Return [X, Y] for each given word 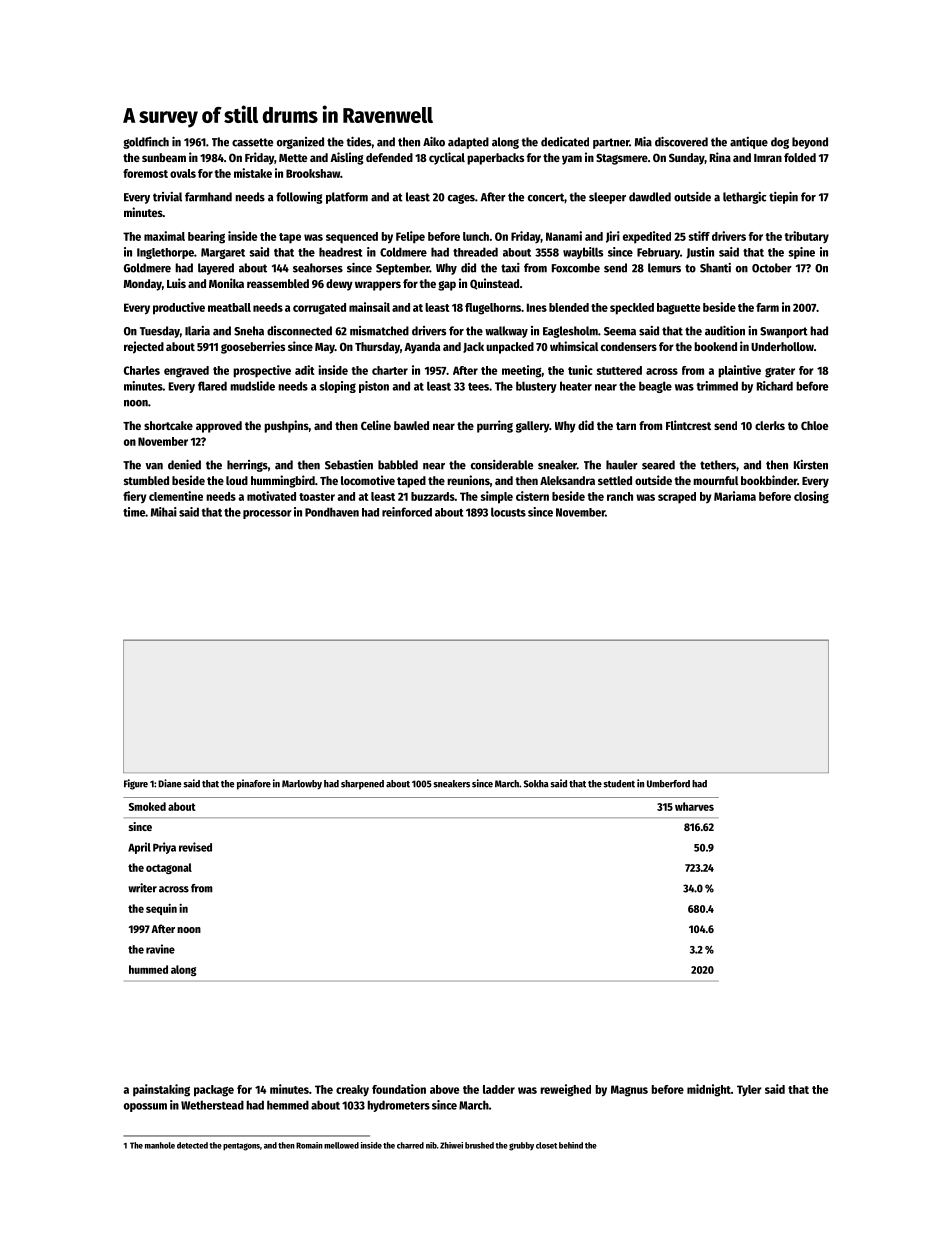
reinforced [407, 512]
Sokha [536, 784]
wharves [694, 806]
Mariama [735, 496]
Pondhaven [332, 512]
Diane [169, 783]
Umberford [668, 784]
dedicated [565, 142]
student [619, 784]
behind [571, 1145]
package [214, 1091]
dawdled [650, 197]
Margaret [223, 253]
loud [237, 480]
